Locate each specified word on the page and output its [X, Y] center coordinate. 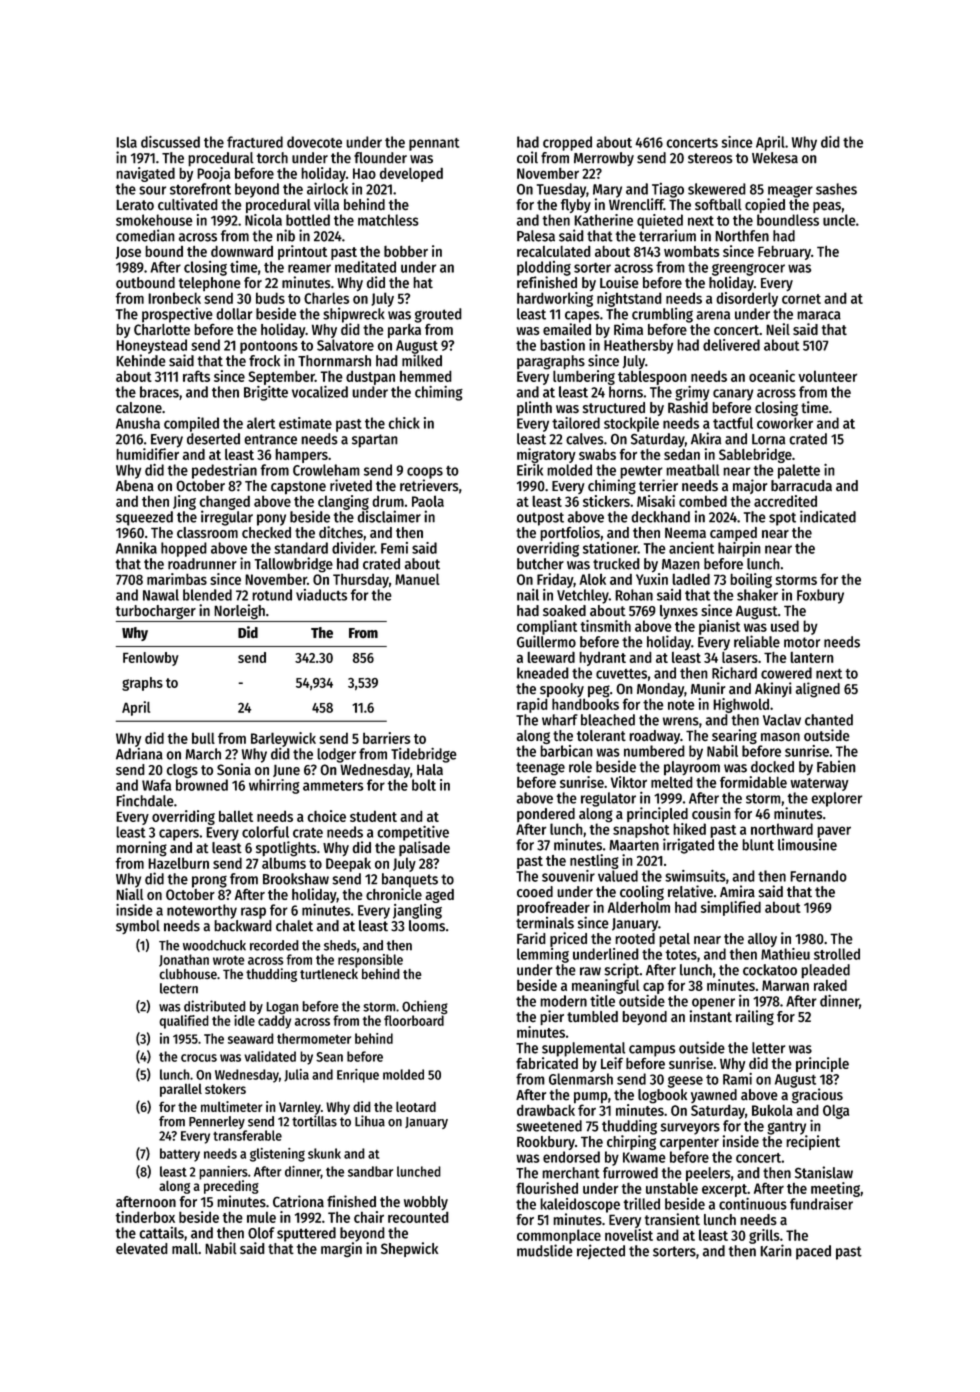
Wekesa [775, 158]
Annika [136, 548]
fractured [255, 142]
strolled [837, 954]
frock [264, 361]
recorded [274, 945]
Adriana [139, 753]
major [750, 486]
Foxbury [820, 596]
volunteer [827, 376]
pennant [434, 144]
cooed [535, 892]
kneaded [543, 673]
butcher [540, 564]
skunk [324, 1153]
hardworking [555, 299]
